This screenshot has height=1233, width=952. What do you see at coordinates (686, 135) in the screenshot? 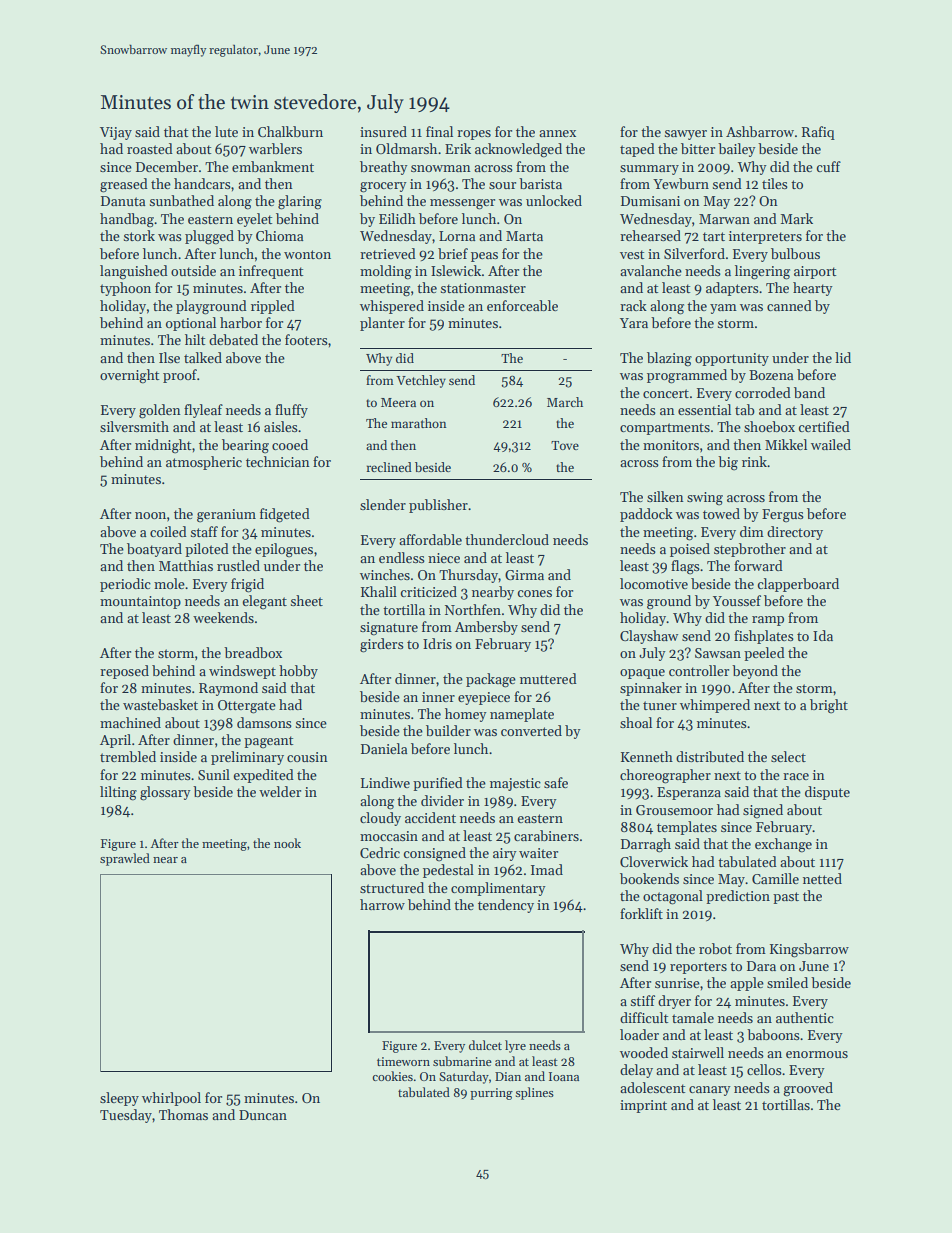
I see `sawyer` at bounding box center [686, 135].
